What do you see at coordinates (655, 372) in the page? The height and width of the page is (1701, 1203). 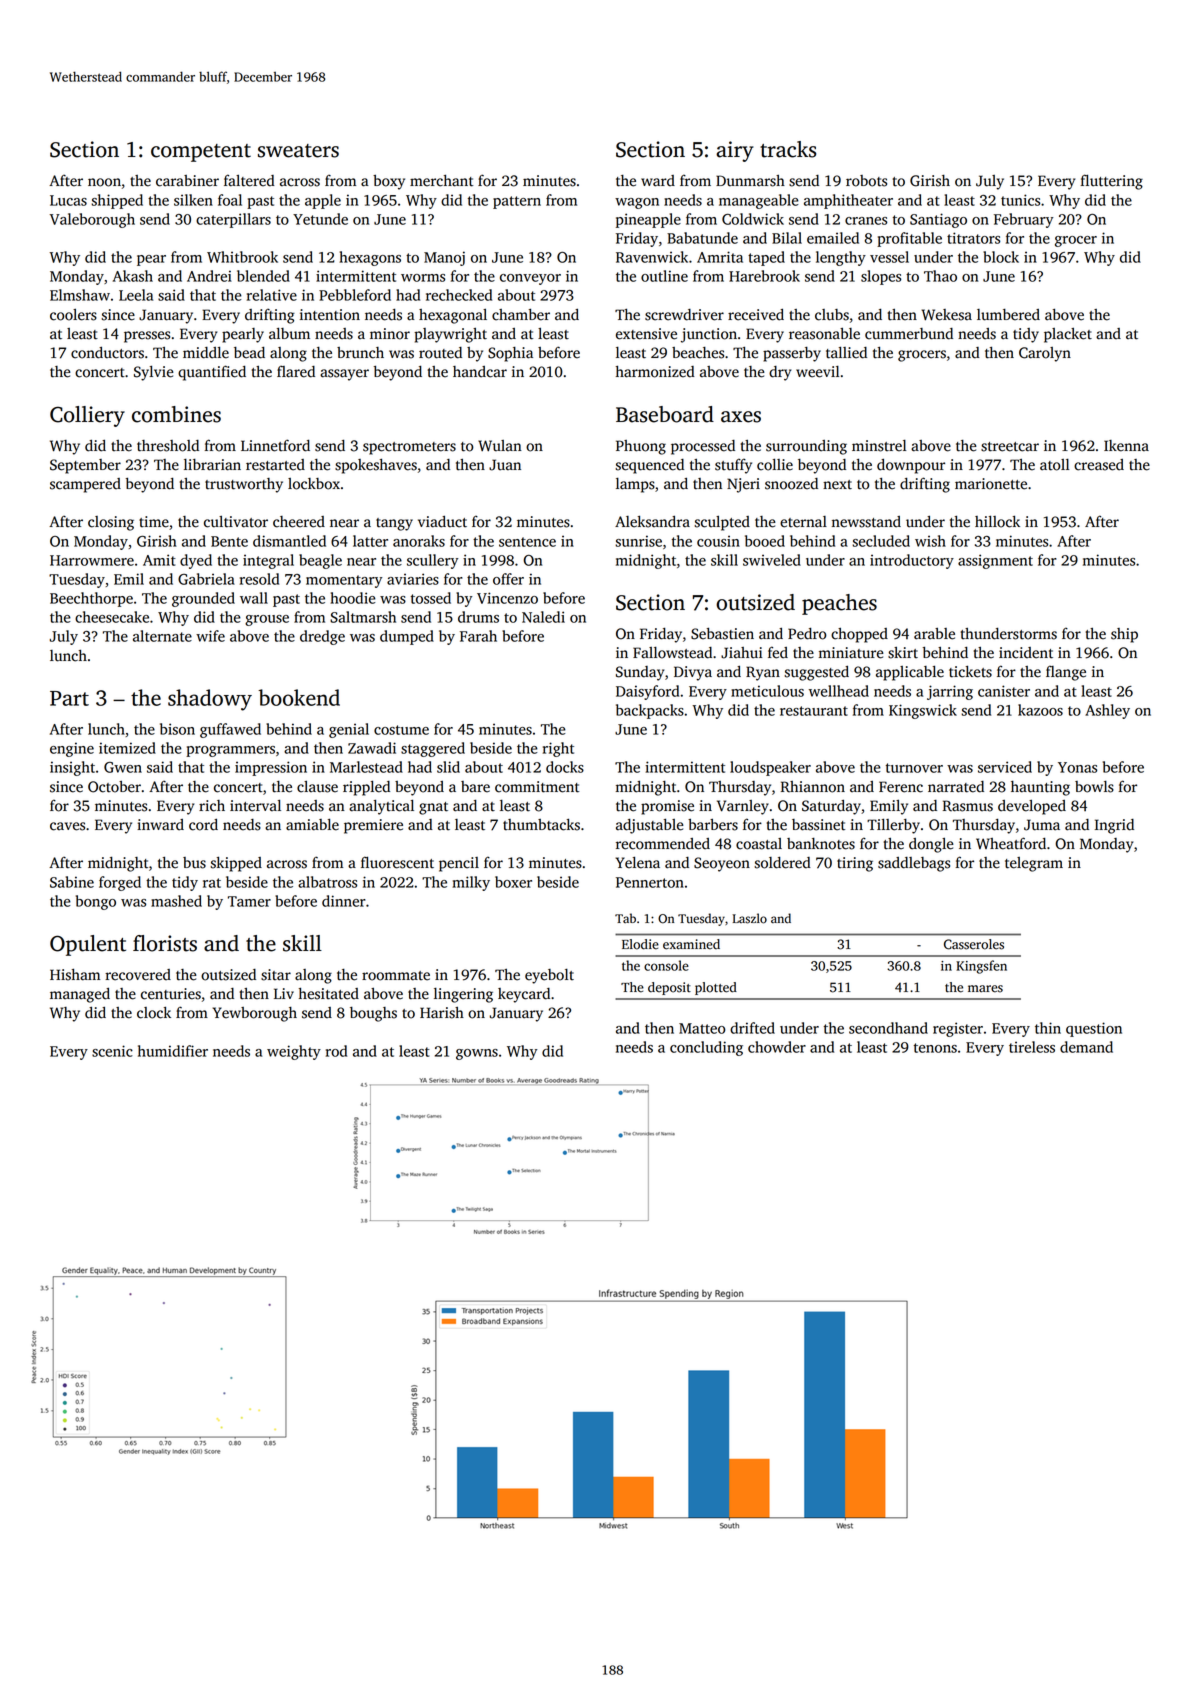 I see `harmonized` at bounding box center [655, 372].
